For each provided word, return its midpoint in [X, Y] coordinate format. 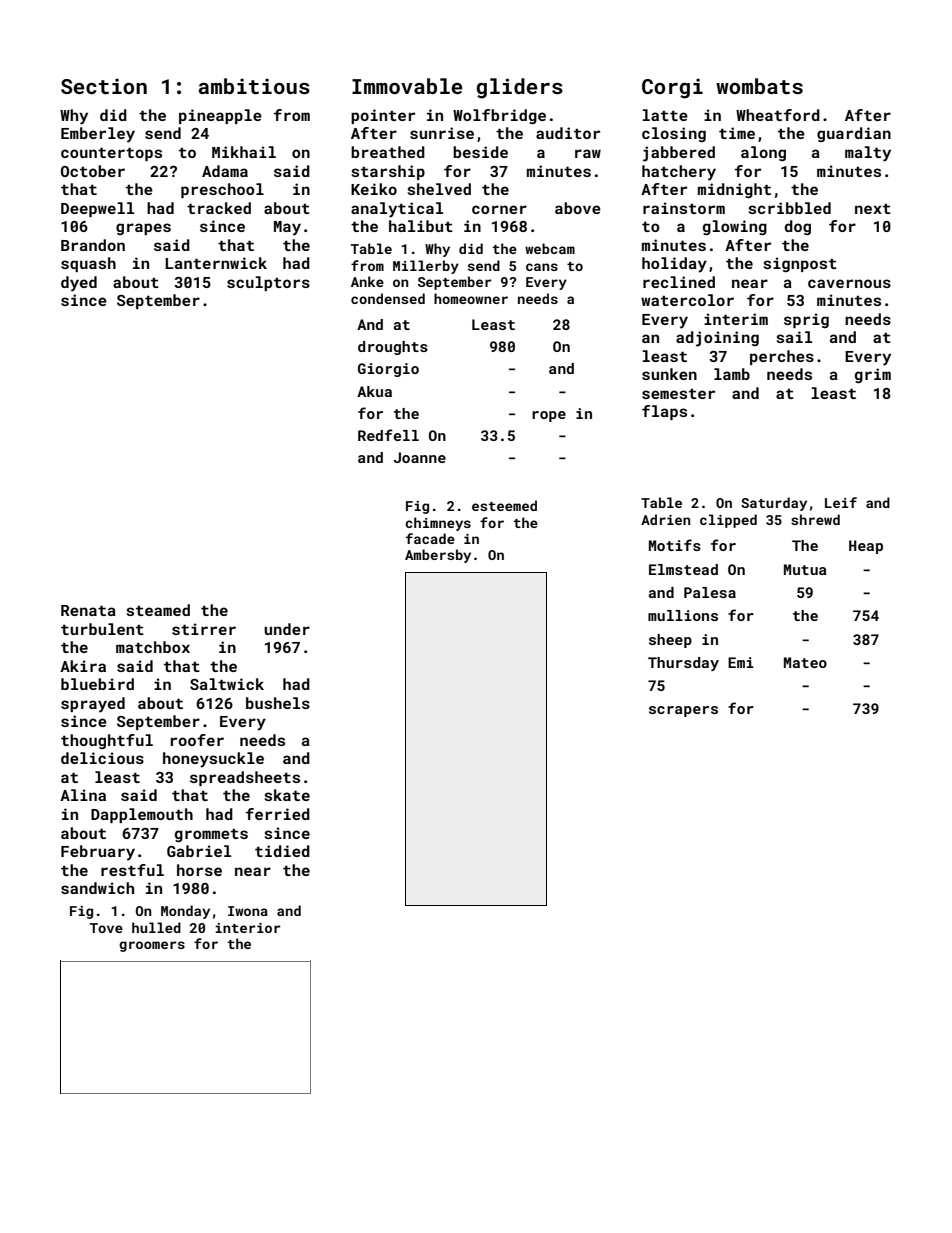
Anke [367, 281]
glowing [735, 227]
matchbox [153, 647]
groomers [152, 946]
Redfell [388, 435]
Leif [841, 502]
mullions [683, 615]
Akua [374, 391]
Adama [225, 171]
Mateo [805, 662]
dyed [79, 284]
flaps [664, 412]
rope [549, 416]
